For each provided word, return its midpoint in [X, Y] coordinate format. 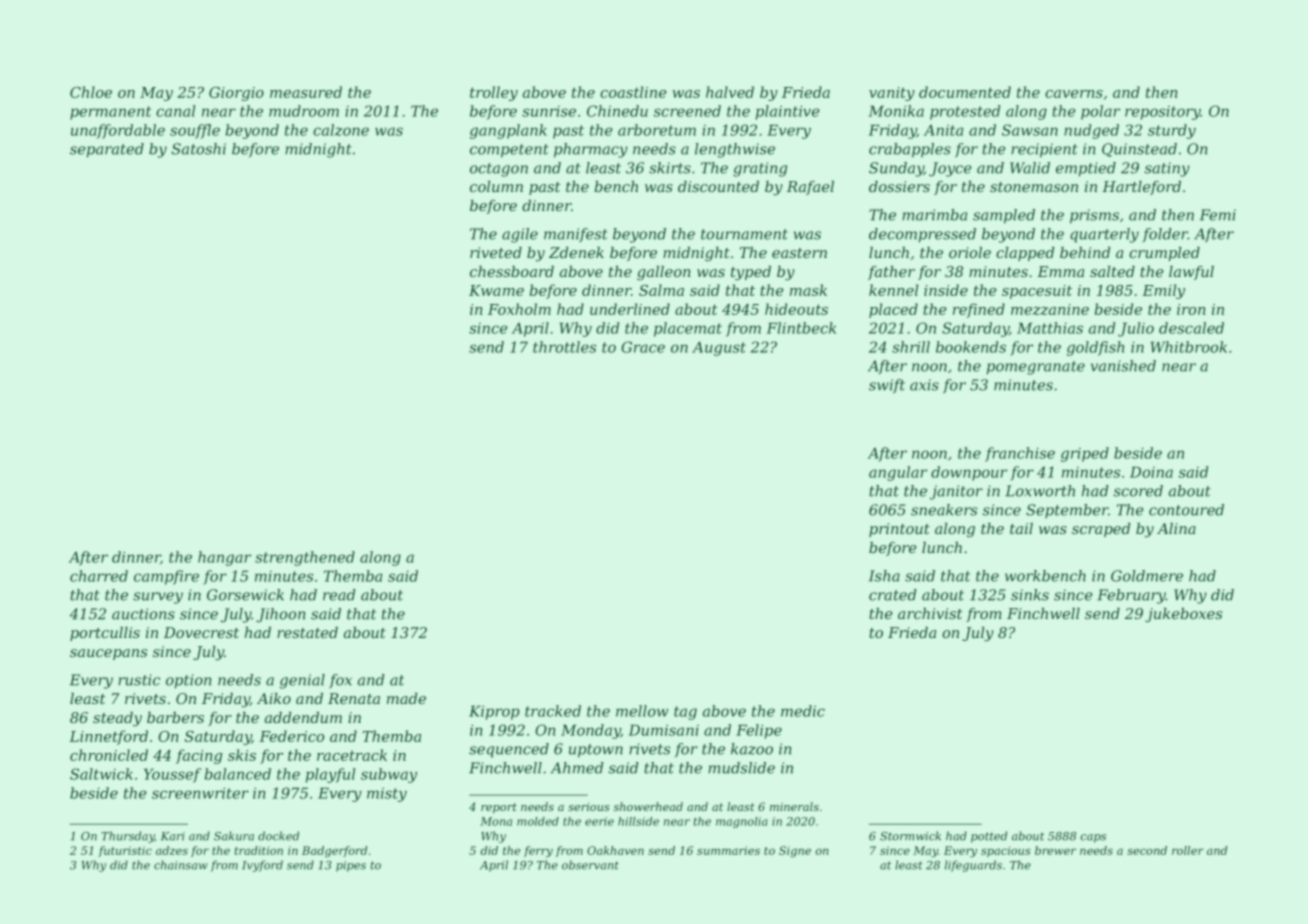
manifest [576, 235]
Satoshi [199, 149]
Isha [884, 576]
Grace [643, 347]
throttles [564, 347]
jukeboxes [1183, 615]
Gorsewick [245, 595]
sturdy [1172, 131]
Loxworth [1040, 491]
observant [590, 865]
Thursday [127, 837]
